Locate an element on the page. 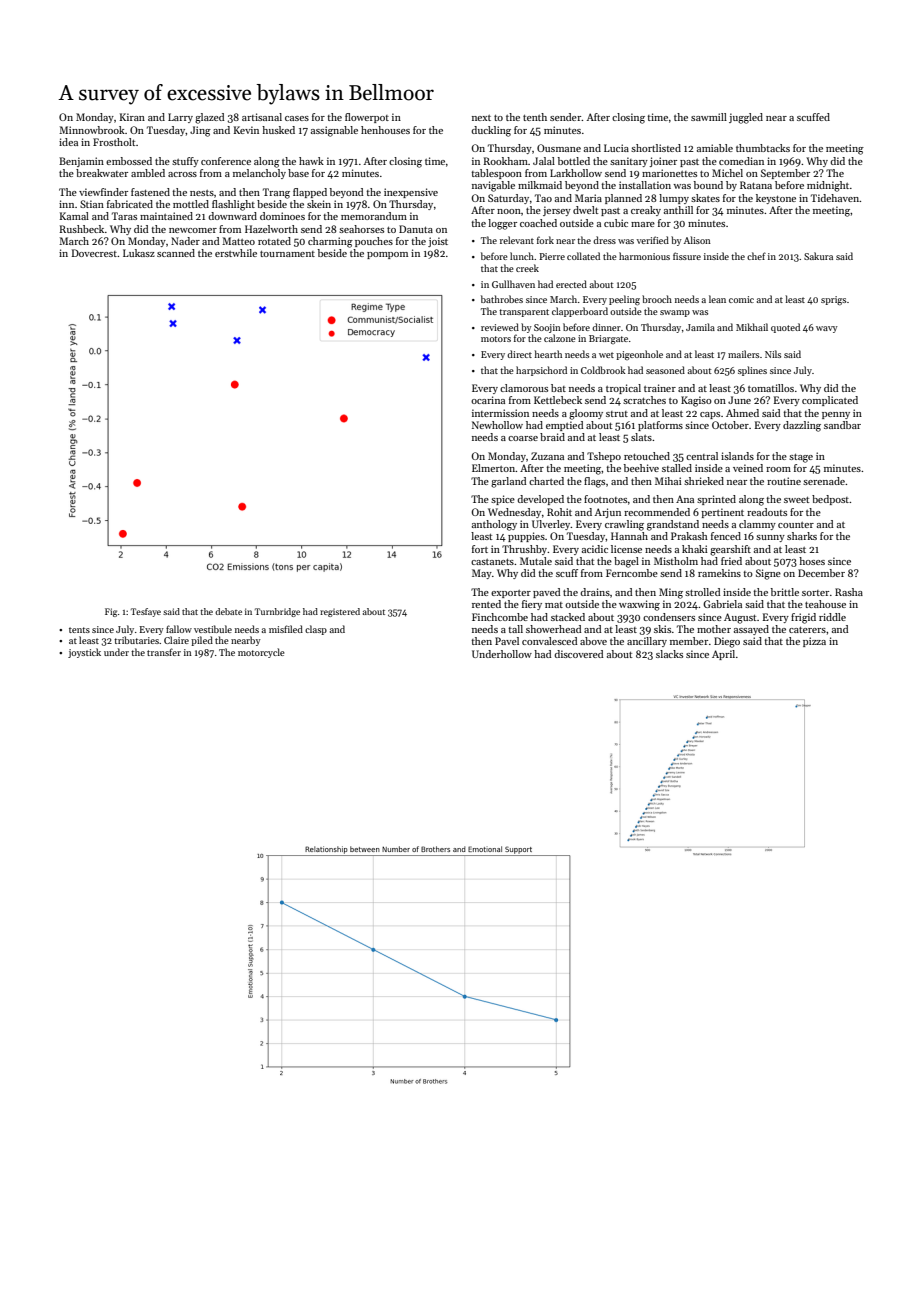 The height and width of the page is (1308, 924). motorcycle is located at coordinates (261, 653).
